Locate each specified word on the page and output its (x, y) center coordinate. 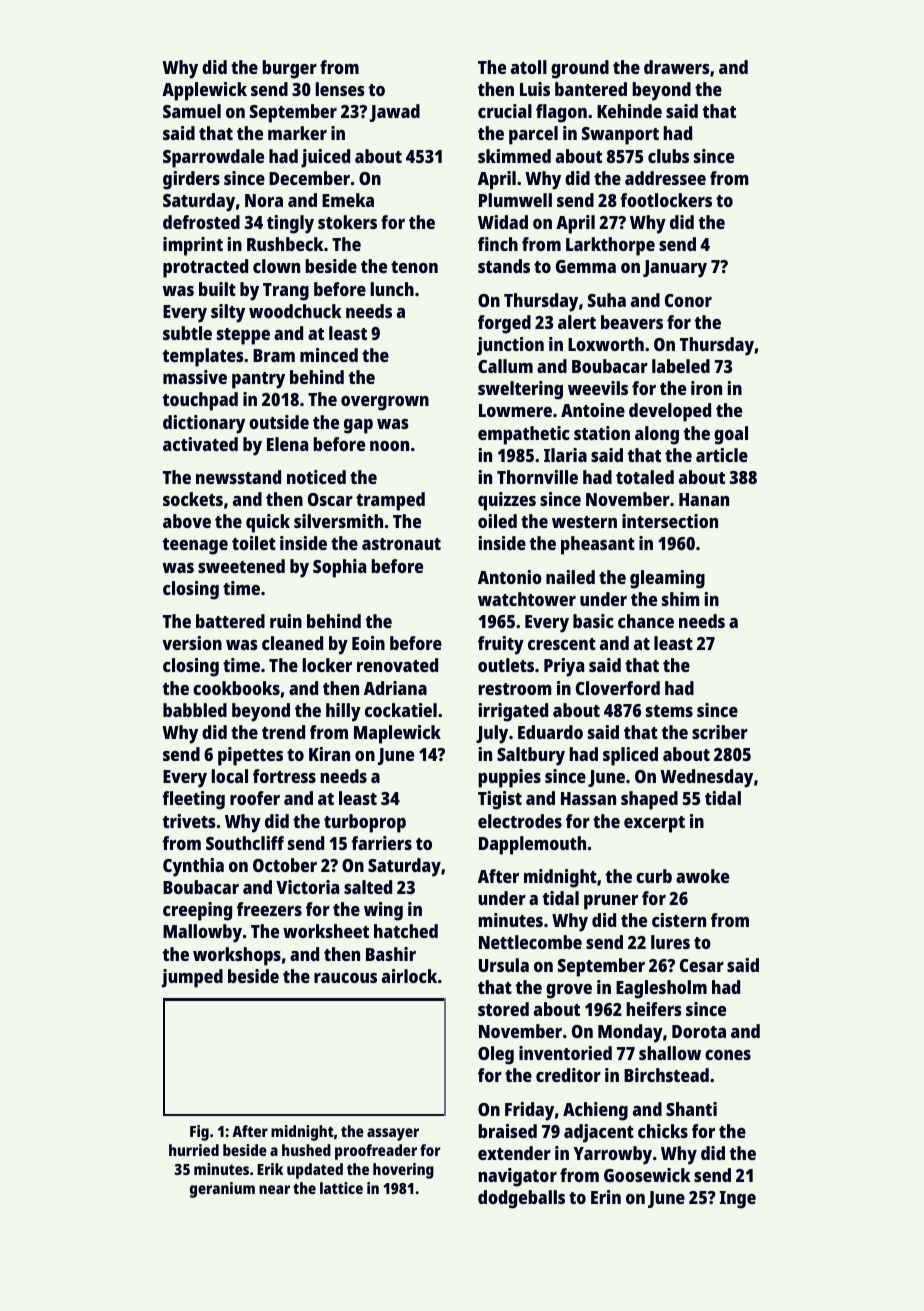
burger (289, 69)
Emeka (348, 200)
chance (646, 621)
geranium (222, 1190)
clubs (668, 156)
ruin (286, 621)
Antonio (510, 577)
